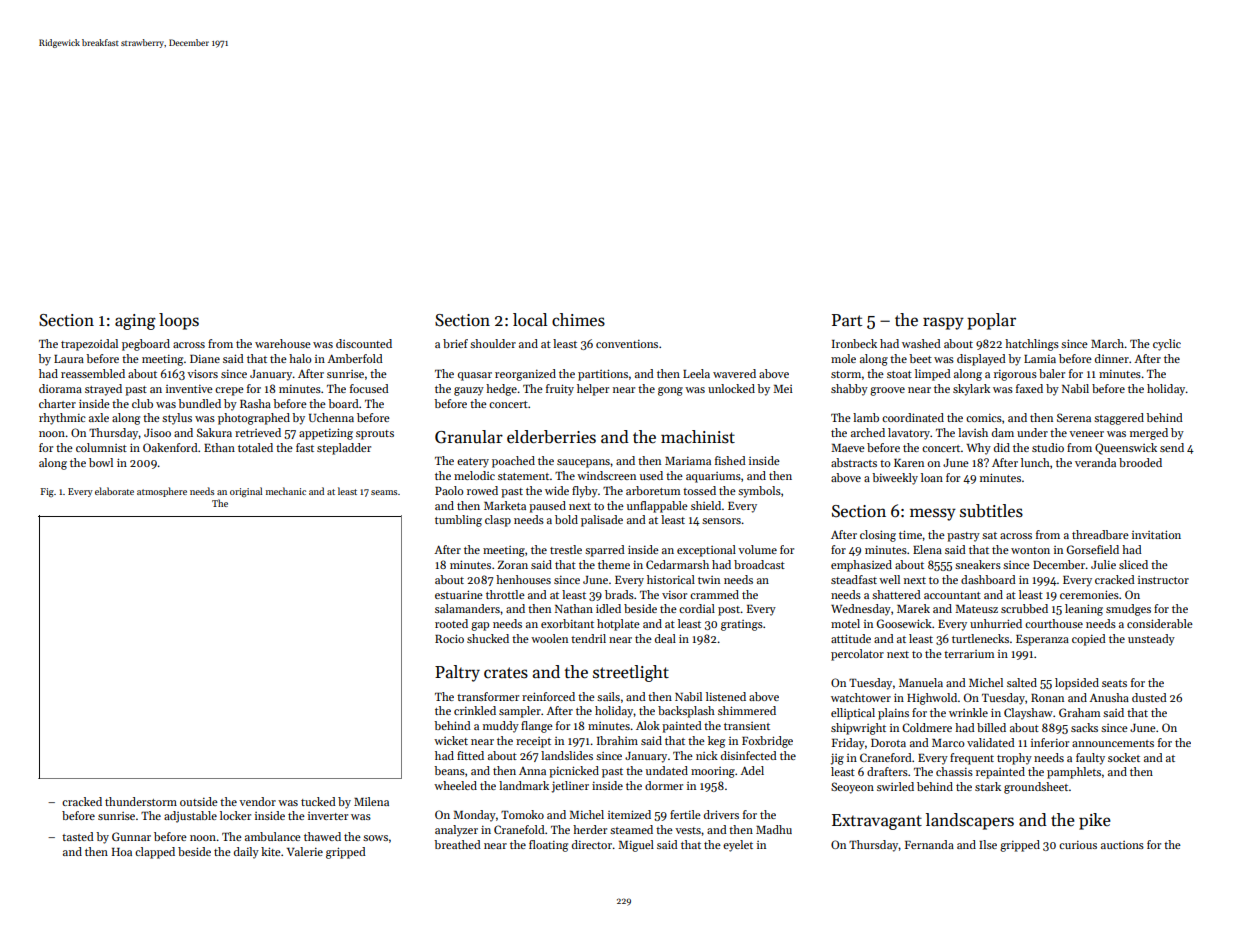 The image size is (1233, 952). Describe the element at coordinates (78, 836) in the image. I see `tasted` at that location.
